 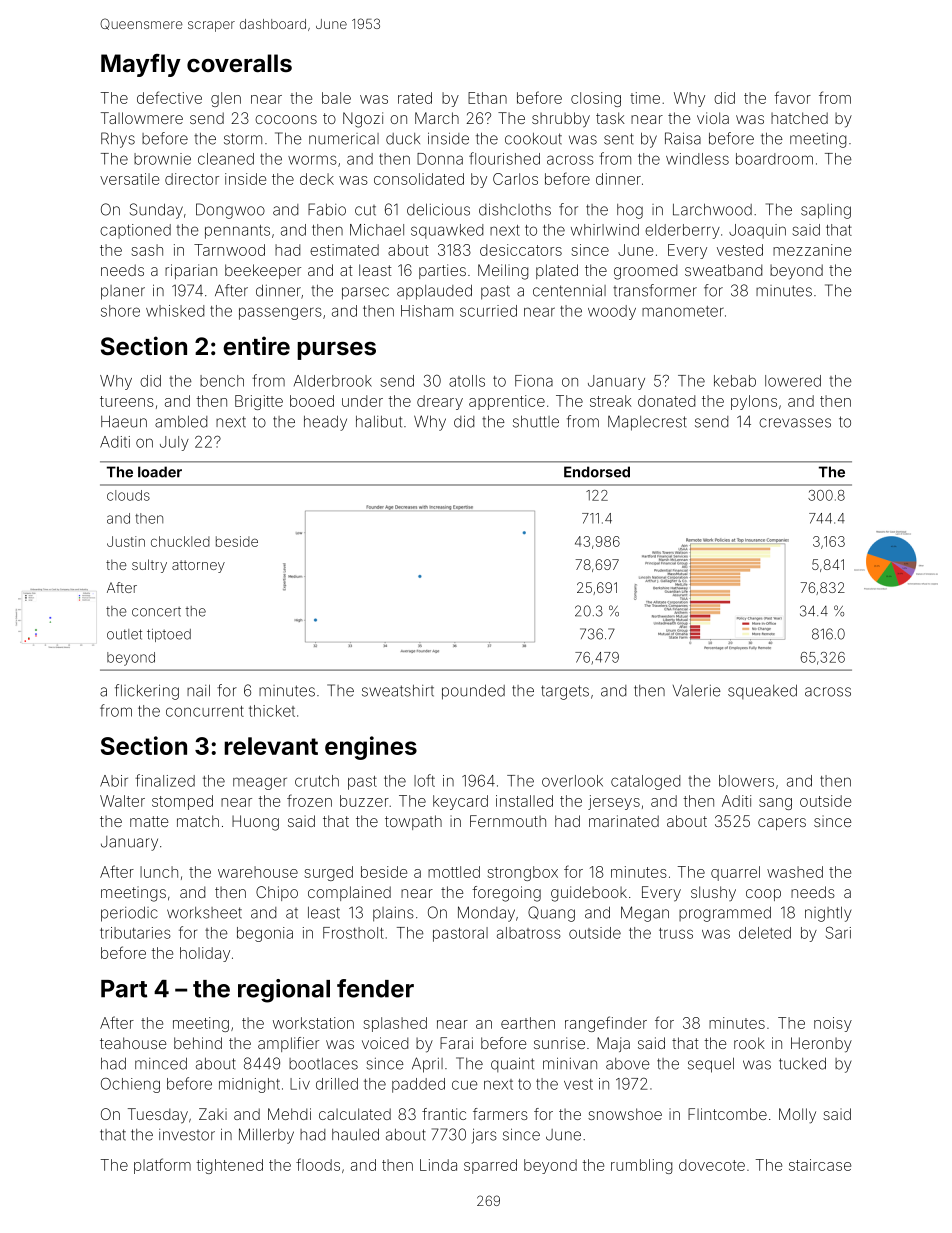 I want to click on Linda, so click(x=438, y=1165).
